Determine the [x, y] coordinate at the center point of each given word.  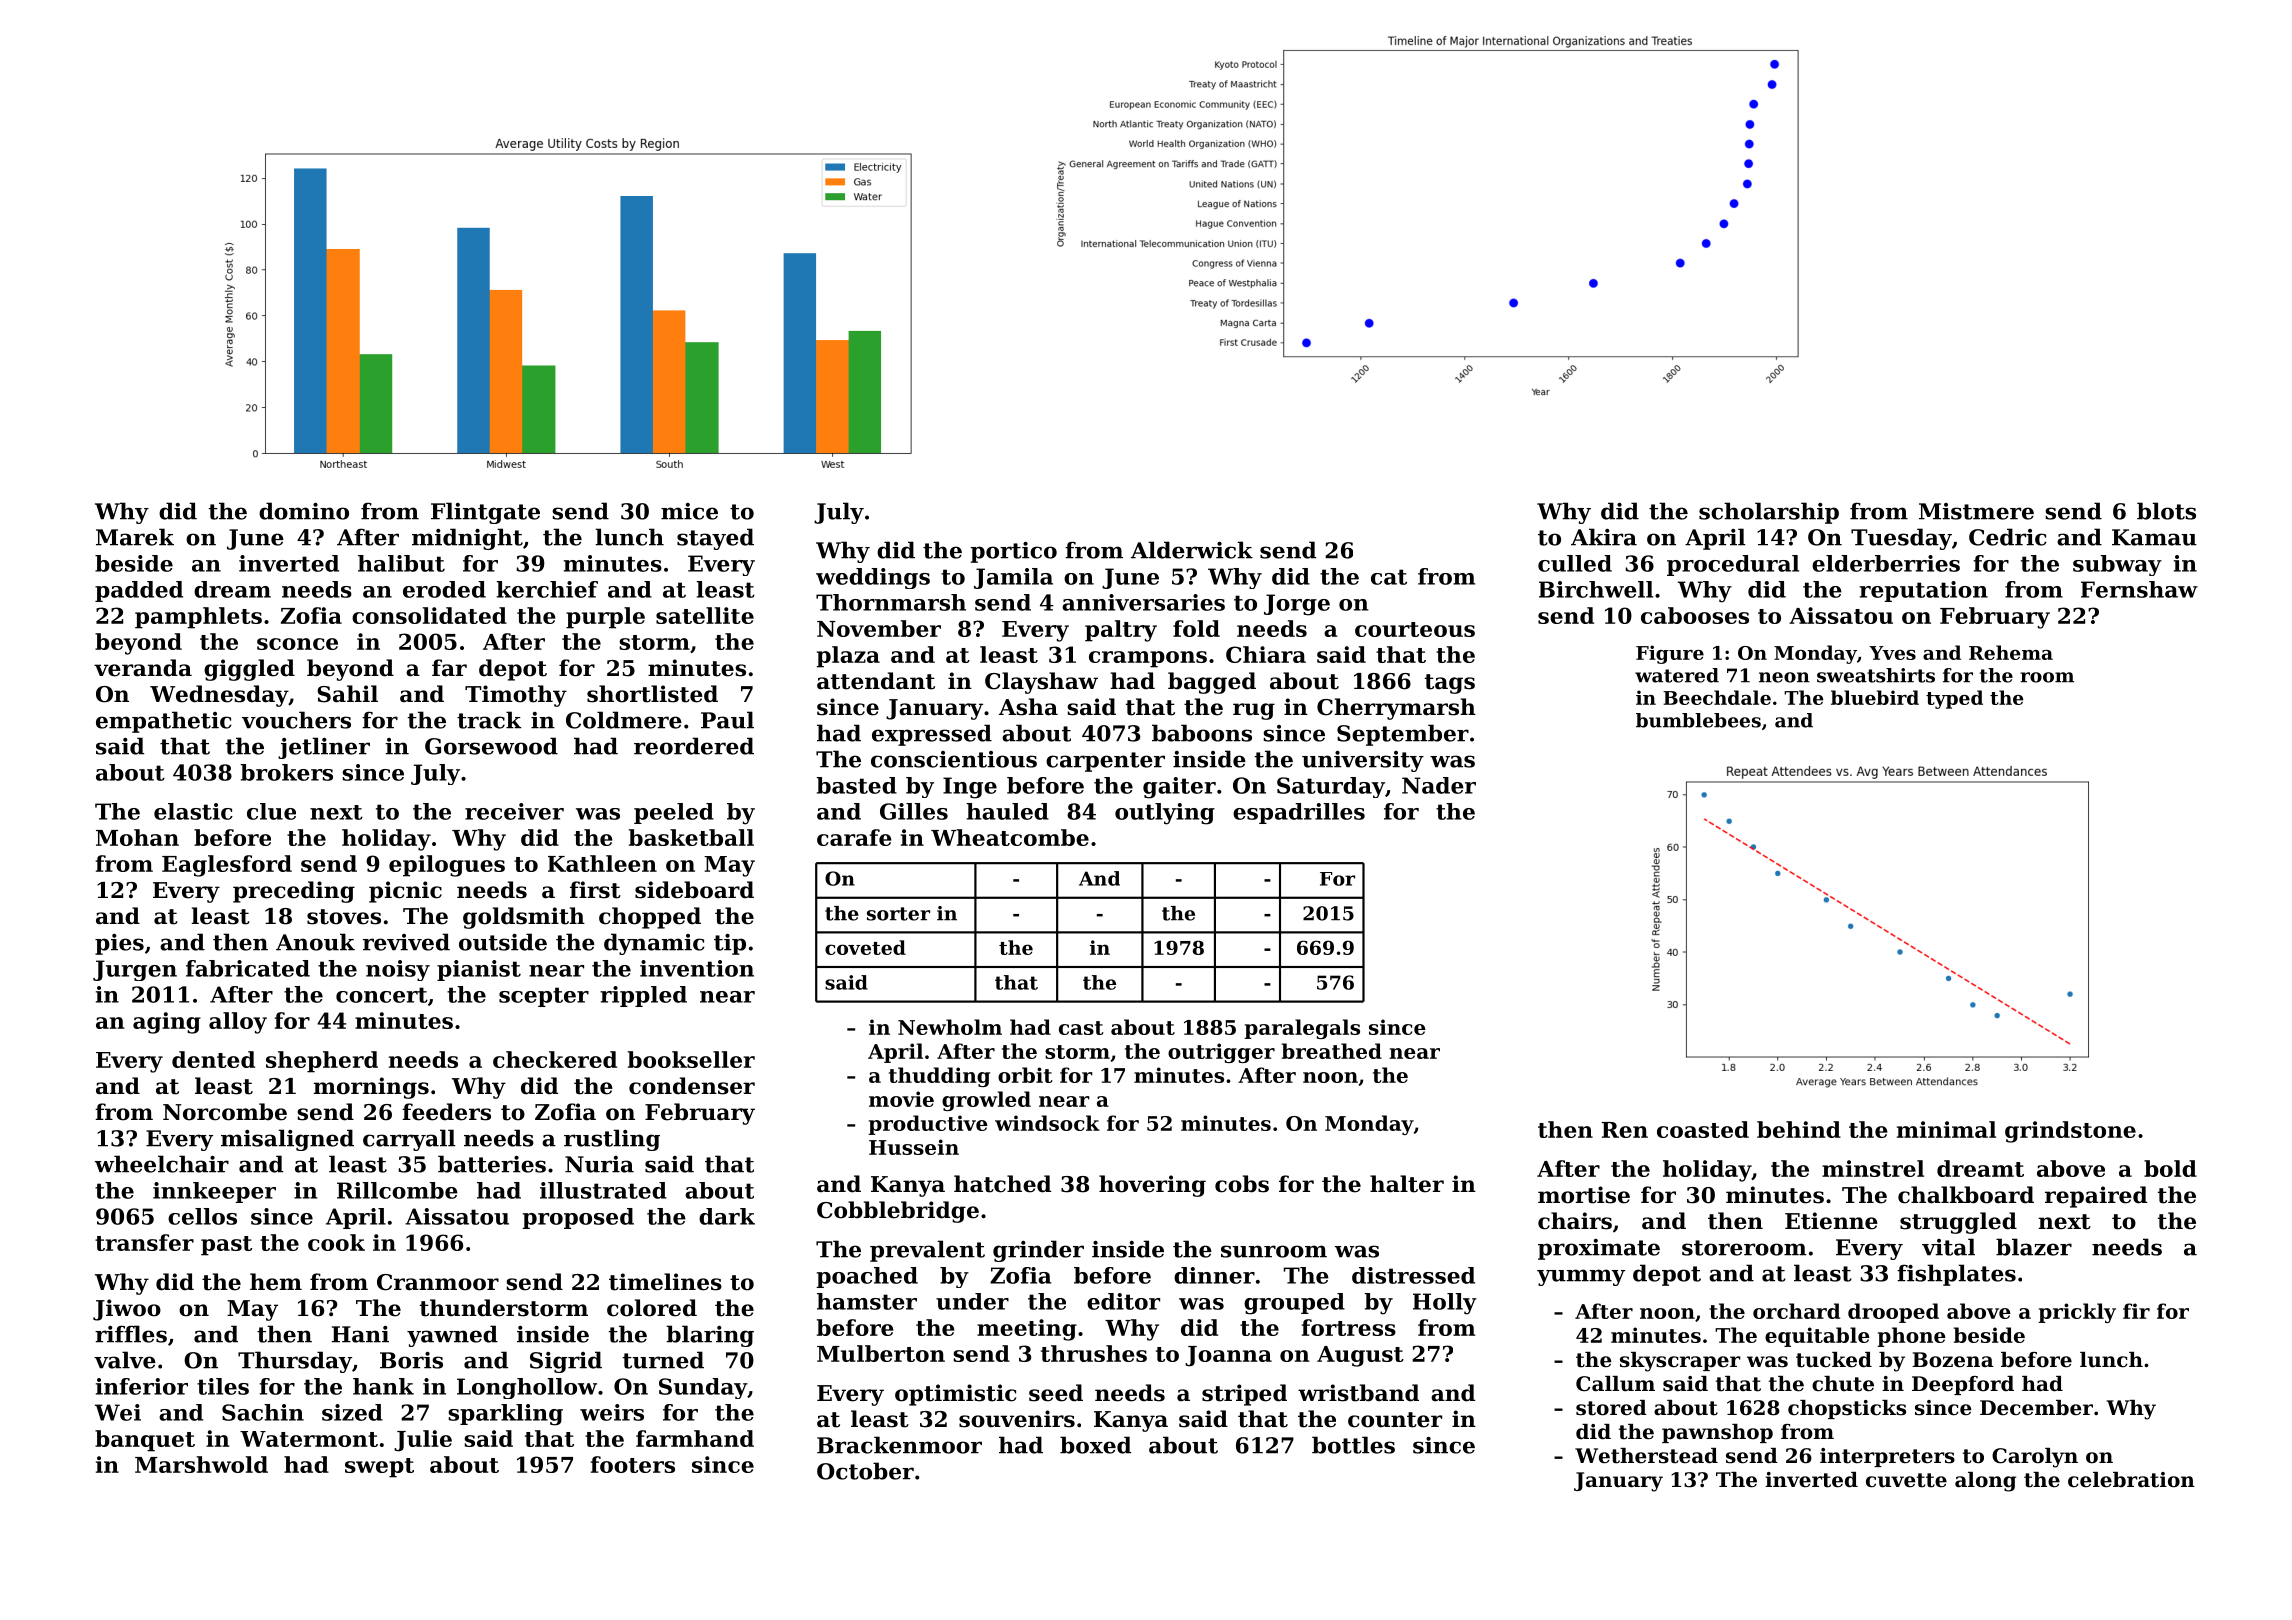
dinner [1214, 1275]
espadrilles [1299, 813]
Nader [1439, 785]
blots [2166, 511]
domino [304, 511]
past [226, 1246]
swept [379, 1468]
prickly [2077, 1313]
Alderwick [1192, 550]
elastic [193, 811]
